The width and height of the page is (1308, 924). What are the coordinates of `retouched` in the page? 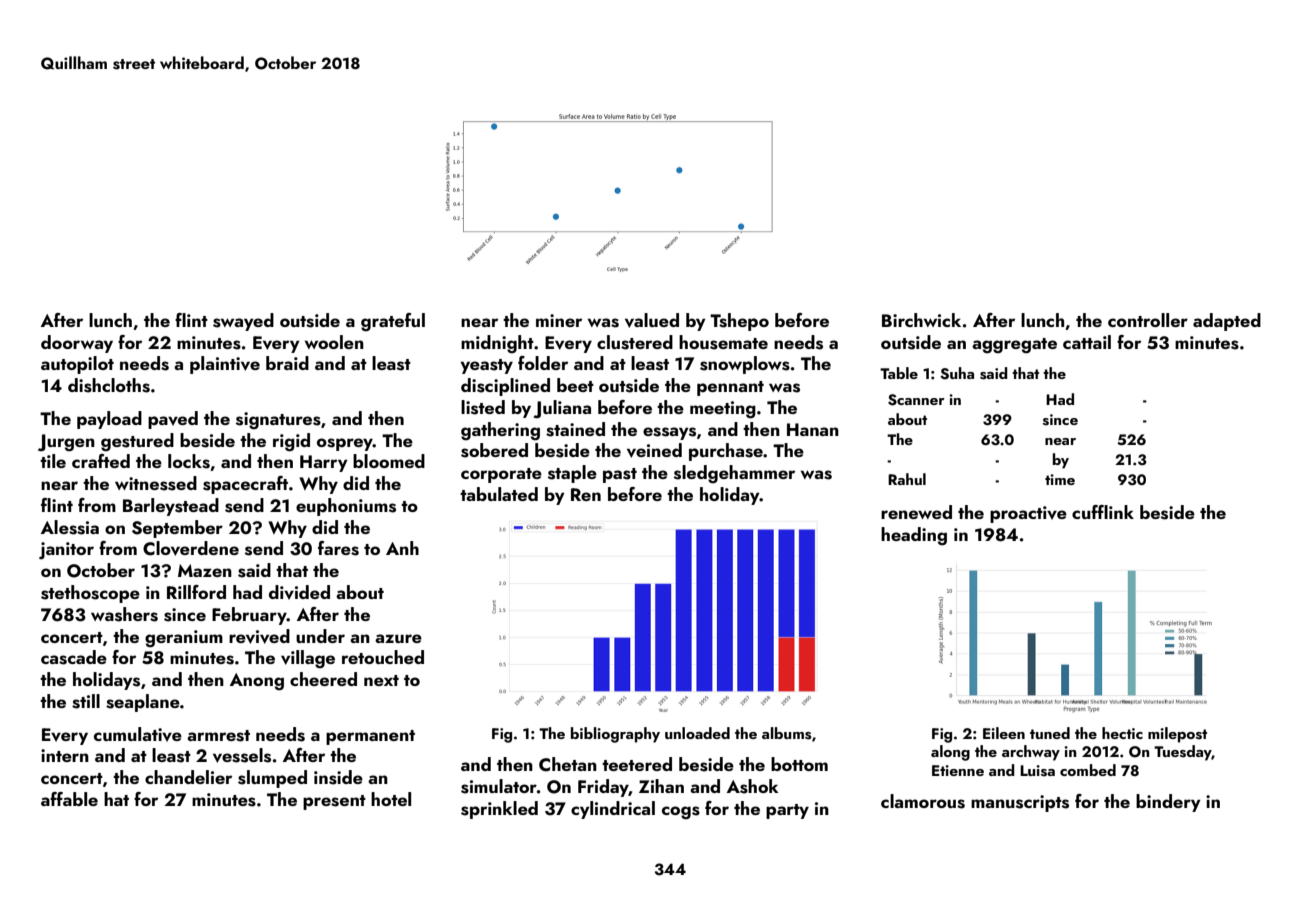 It's located at (383, 657).
